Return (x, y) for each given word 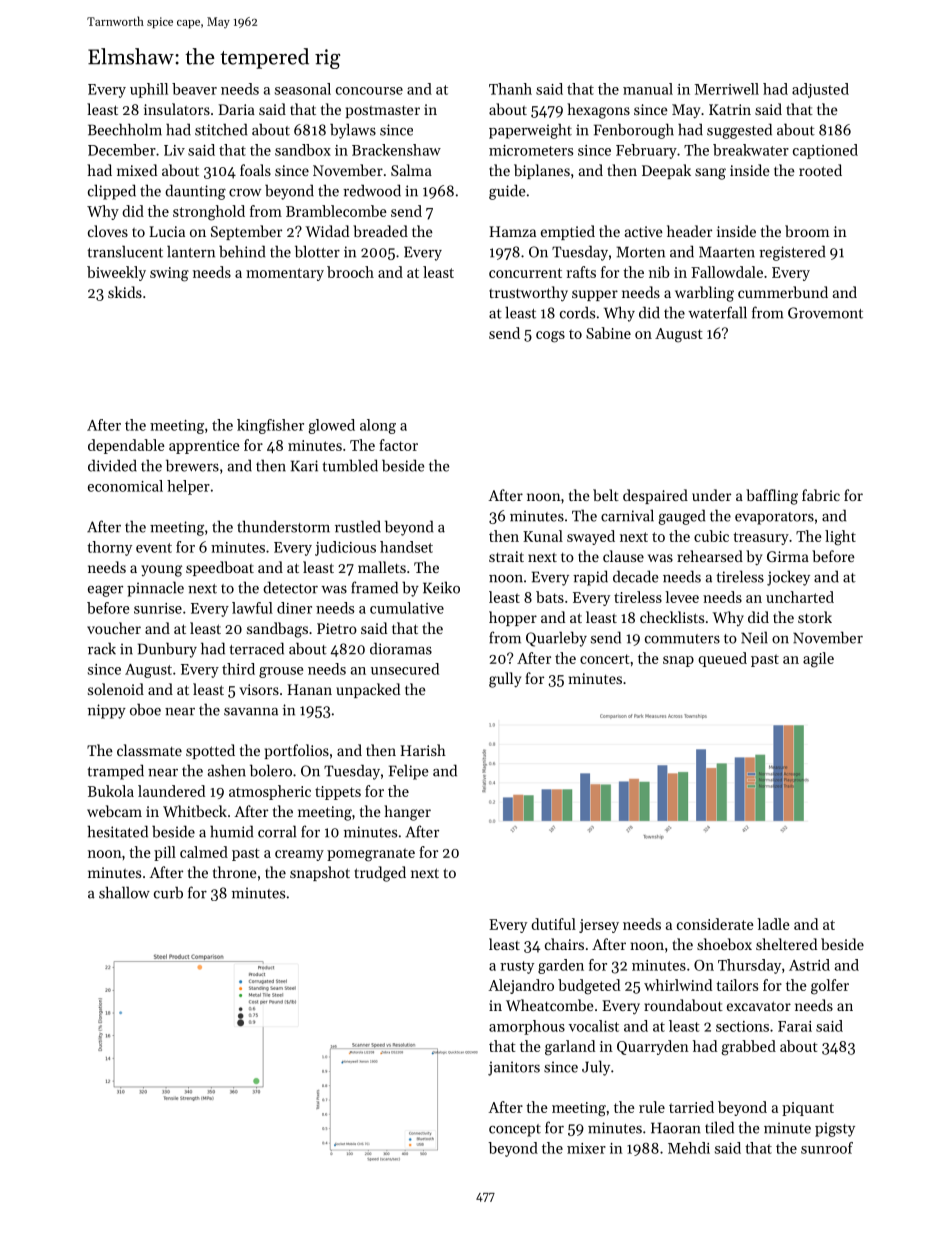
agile (818, 660)
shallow (124, 892)
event (154, 548)
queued (722, 659)
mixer (586, 1148)
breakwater (751, 150)
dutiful (553, 924)
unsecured (405, 669)
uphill (149, 90)
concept (515, 1130)
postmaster (383, 112)
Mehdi (689, 1148)
